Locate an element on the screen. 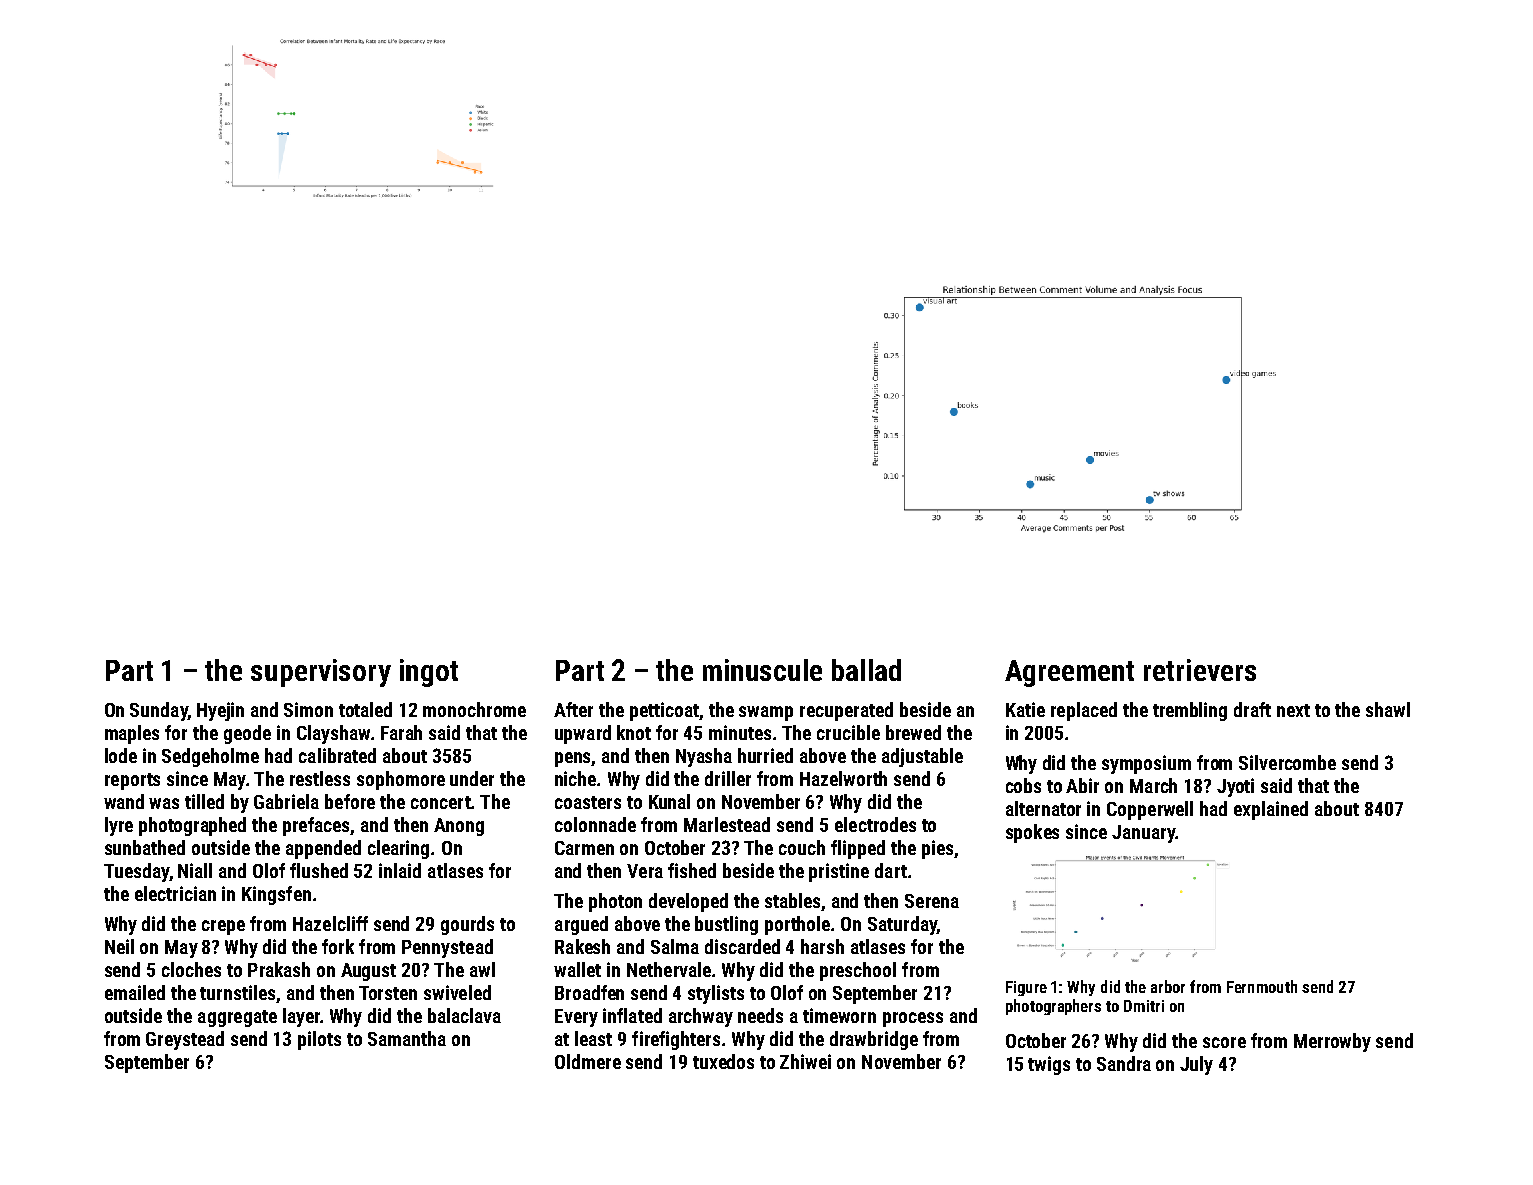 This screenshot has height=1185, width=1533. Torsten is located at coordinates (388, 993).
